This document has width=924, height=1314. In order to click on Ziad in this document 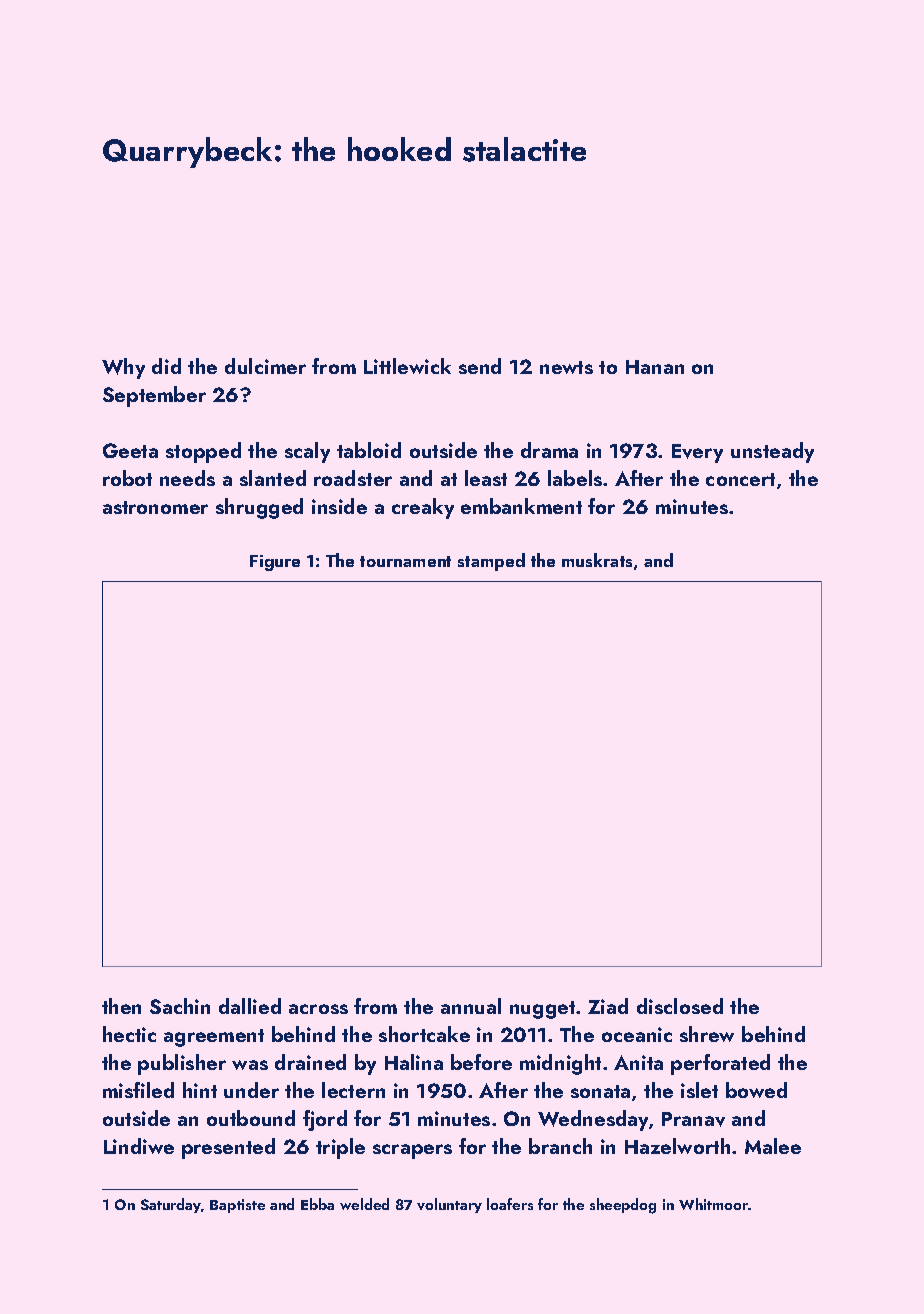, I will do `click(608, 1006)`.
